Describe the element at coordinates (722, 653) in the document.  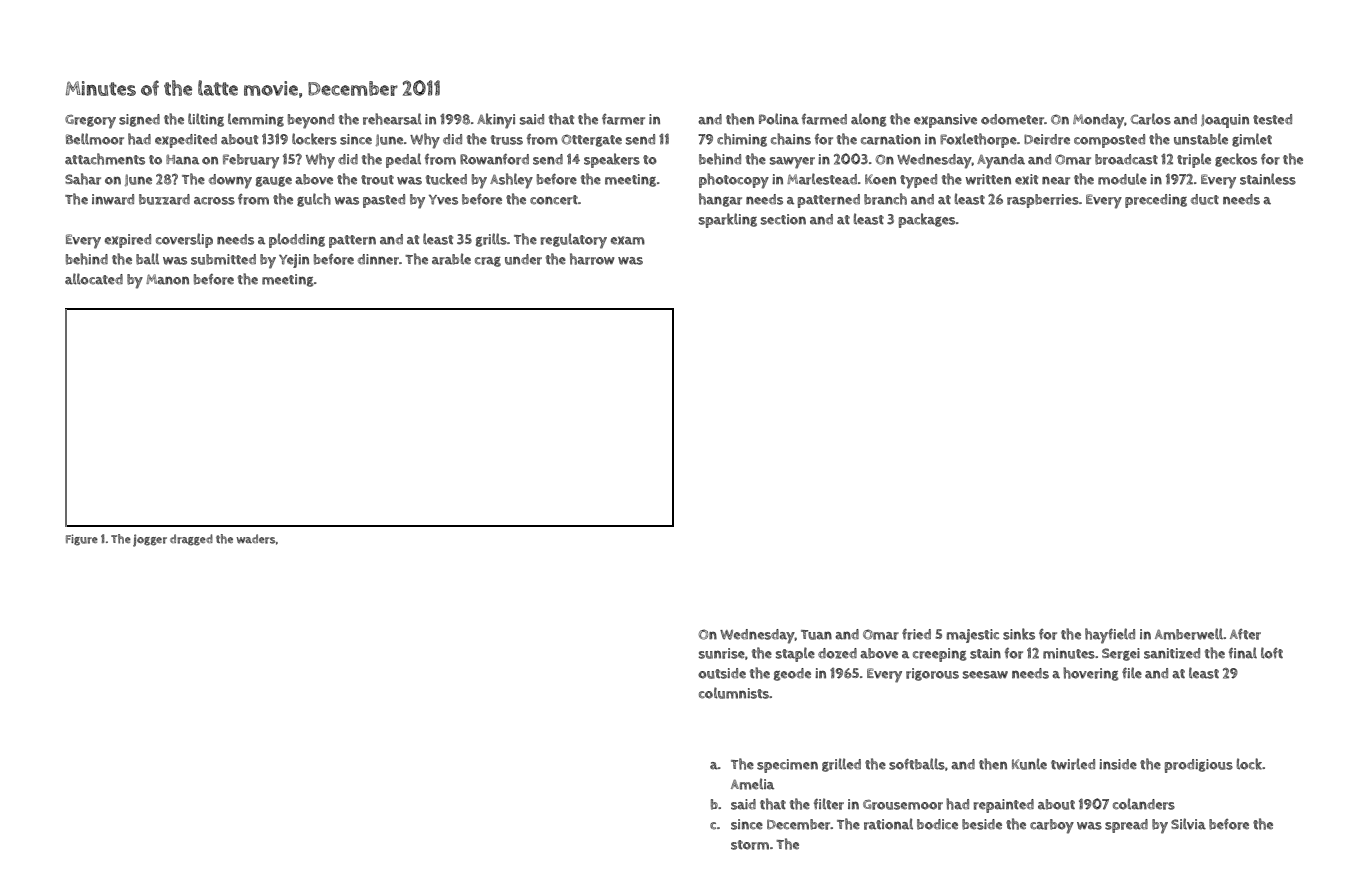
I see `sunrise` at that location.
